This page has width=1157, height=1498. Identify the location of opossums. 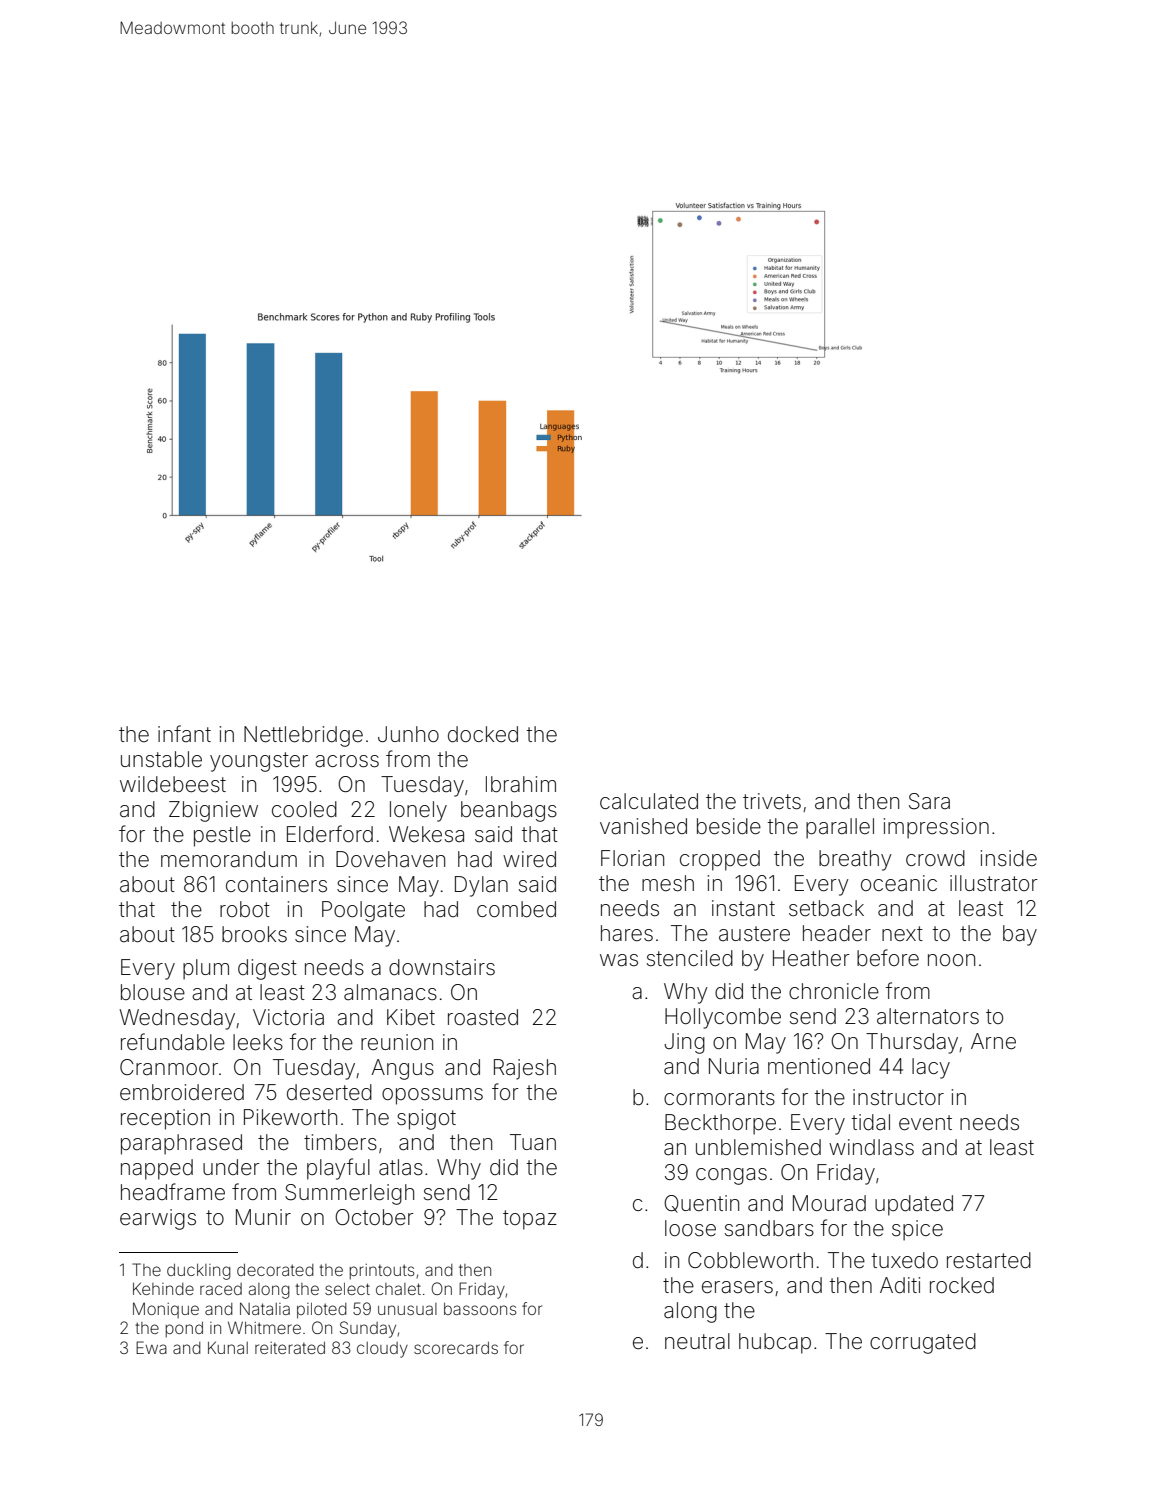
(432, 1096).
